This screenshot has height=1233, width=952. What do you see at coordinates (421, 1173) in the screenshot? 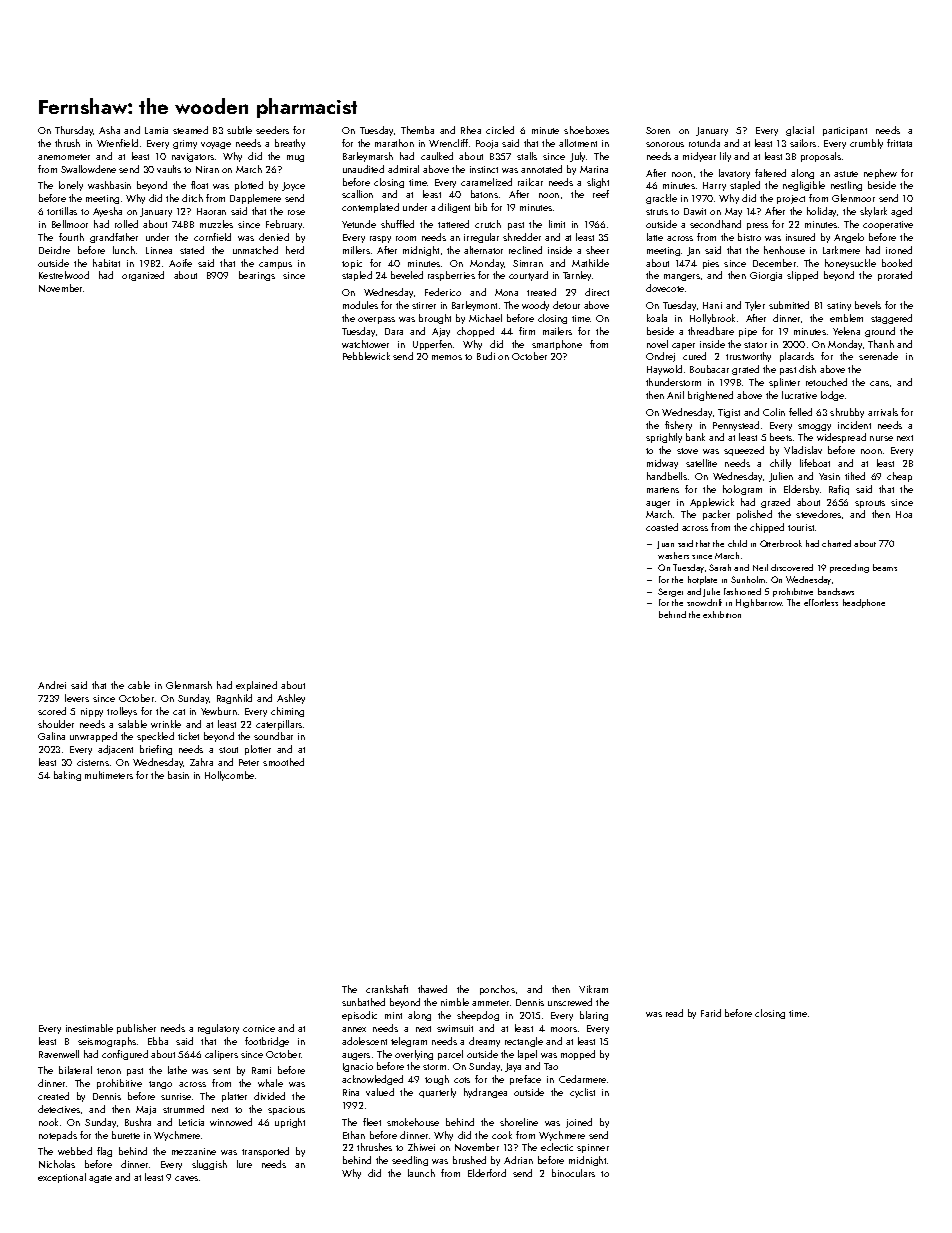
I see `launch` at bounding box center [421, 1173].
